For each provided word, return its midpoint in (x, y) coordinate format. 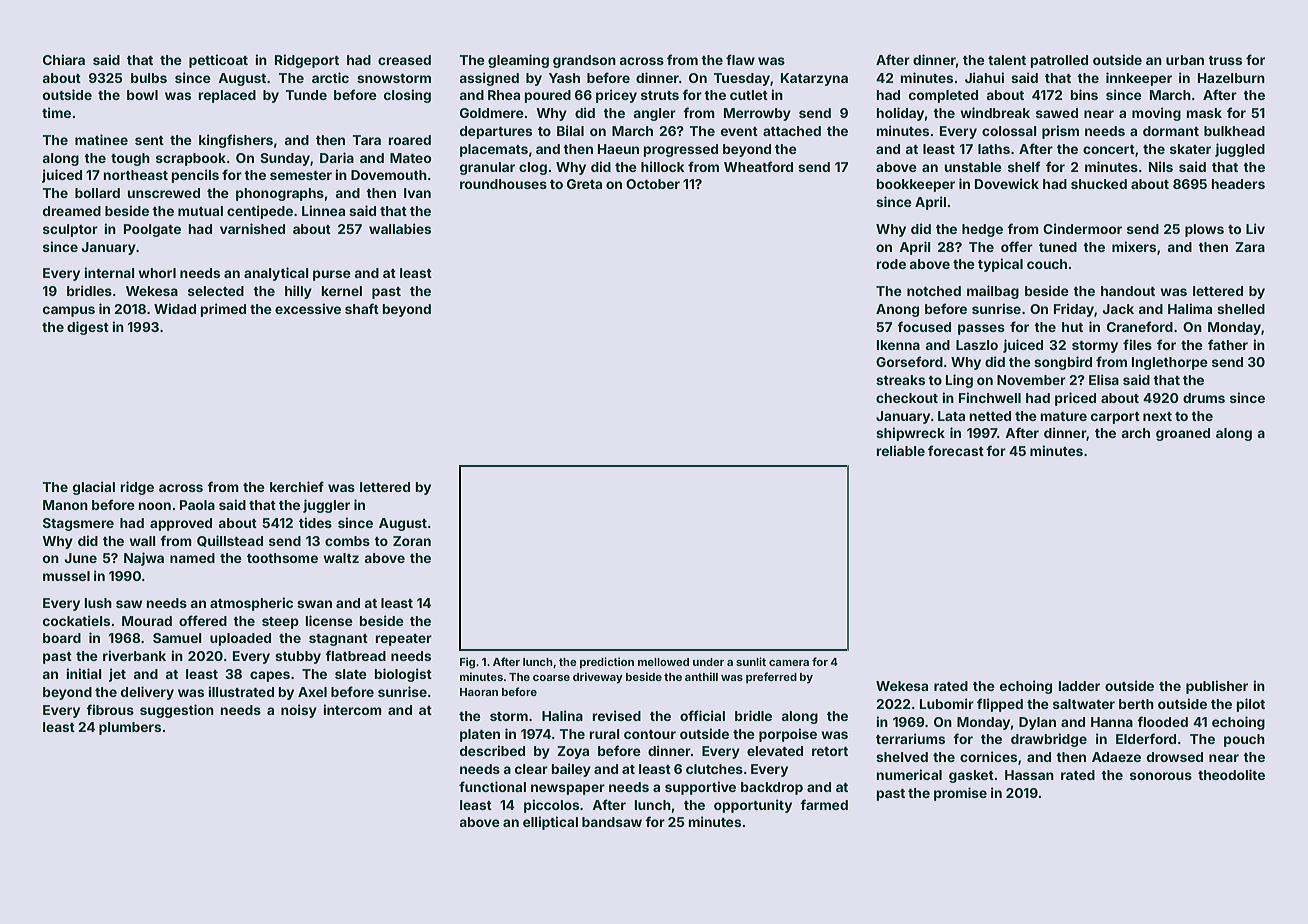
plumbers (130, 728)
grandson (584, 61)
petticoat (218, 61)
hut (1072, 327)
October (653, 184)
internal (109, 272)
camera (789, 663)
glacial (94, 488)
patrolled (1059, 61)
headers (1238, 184)
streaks (900, 380)
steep (280, 623)
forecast (956, 450)
